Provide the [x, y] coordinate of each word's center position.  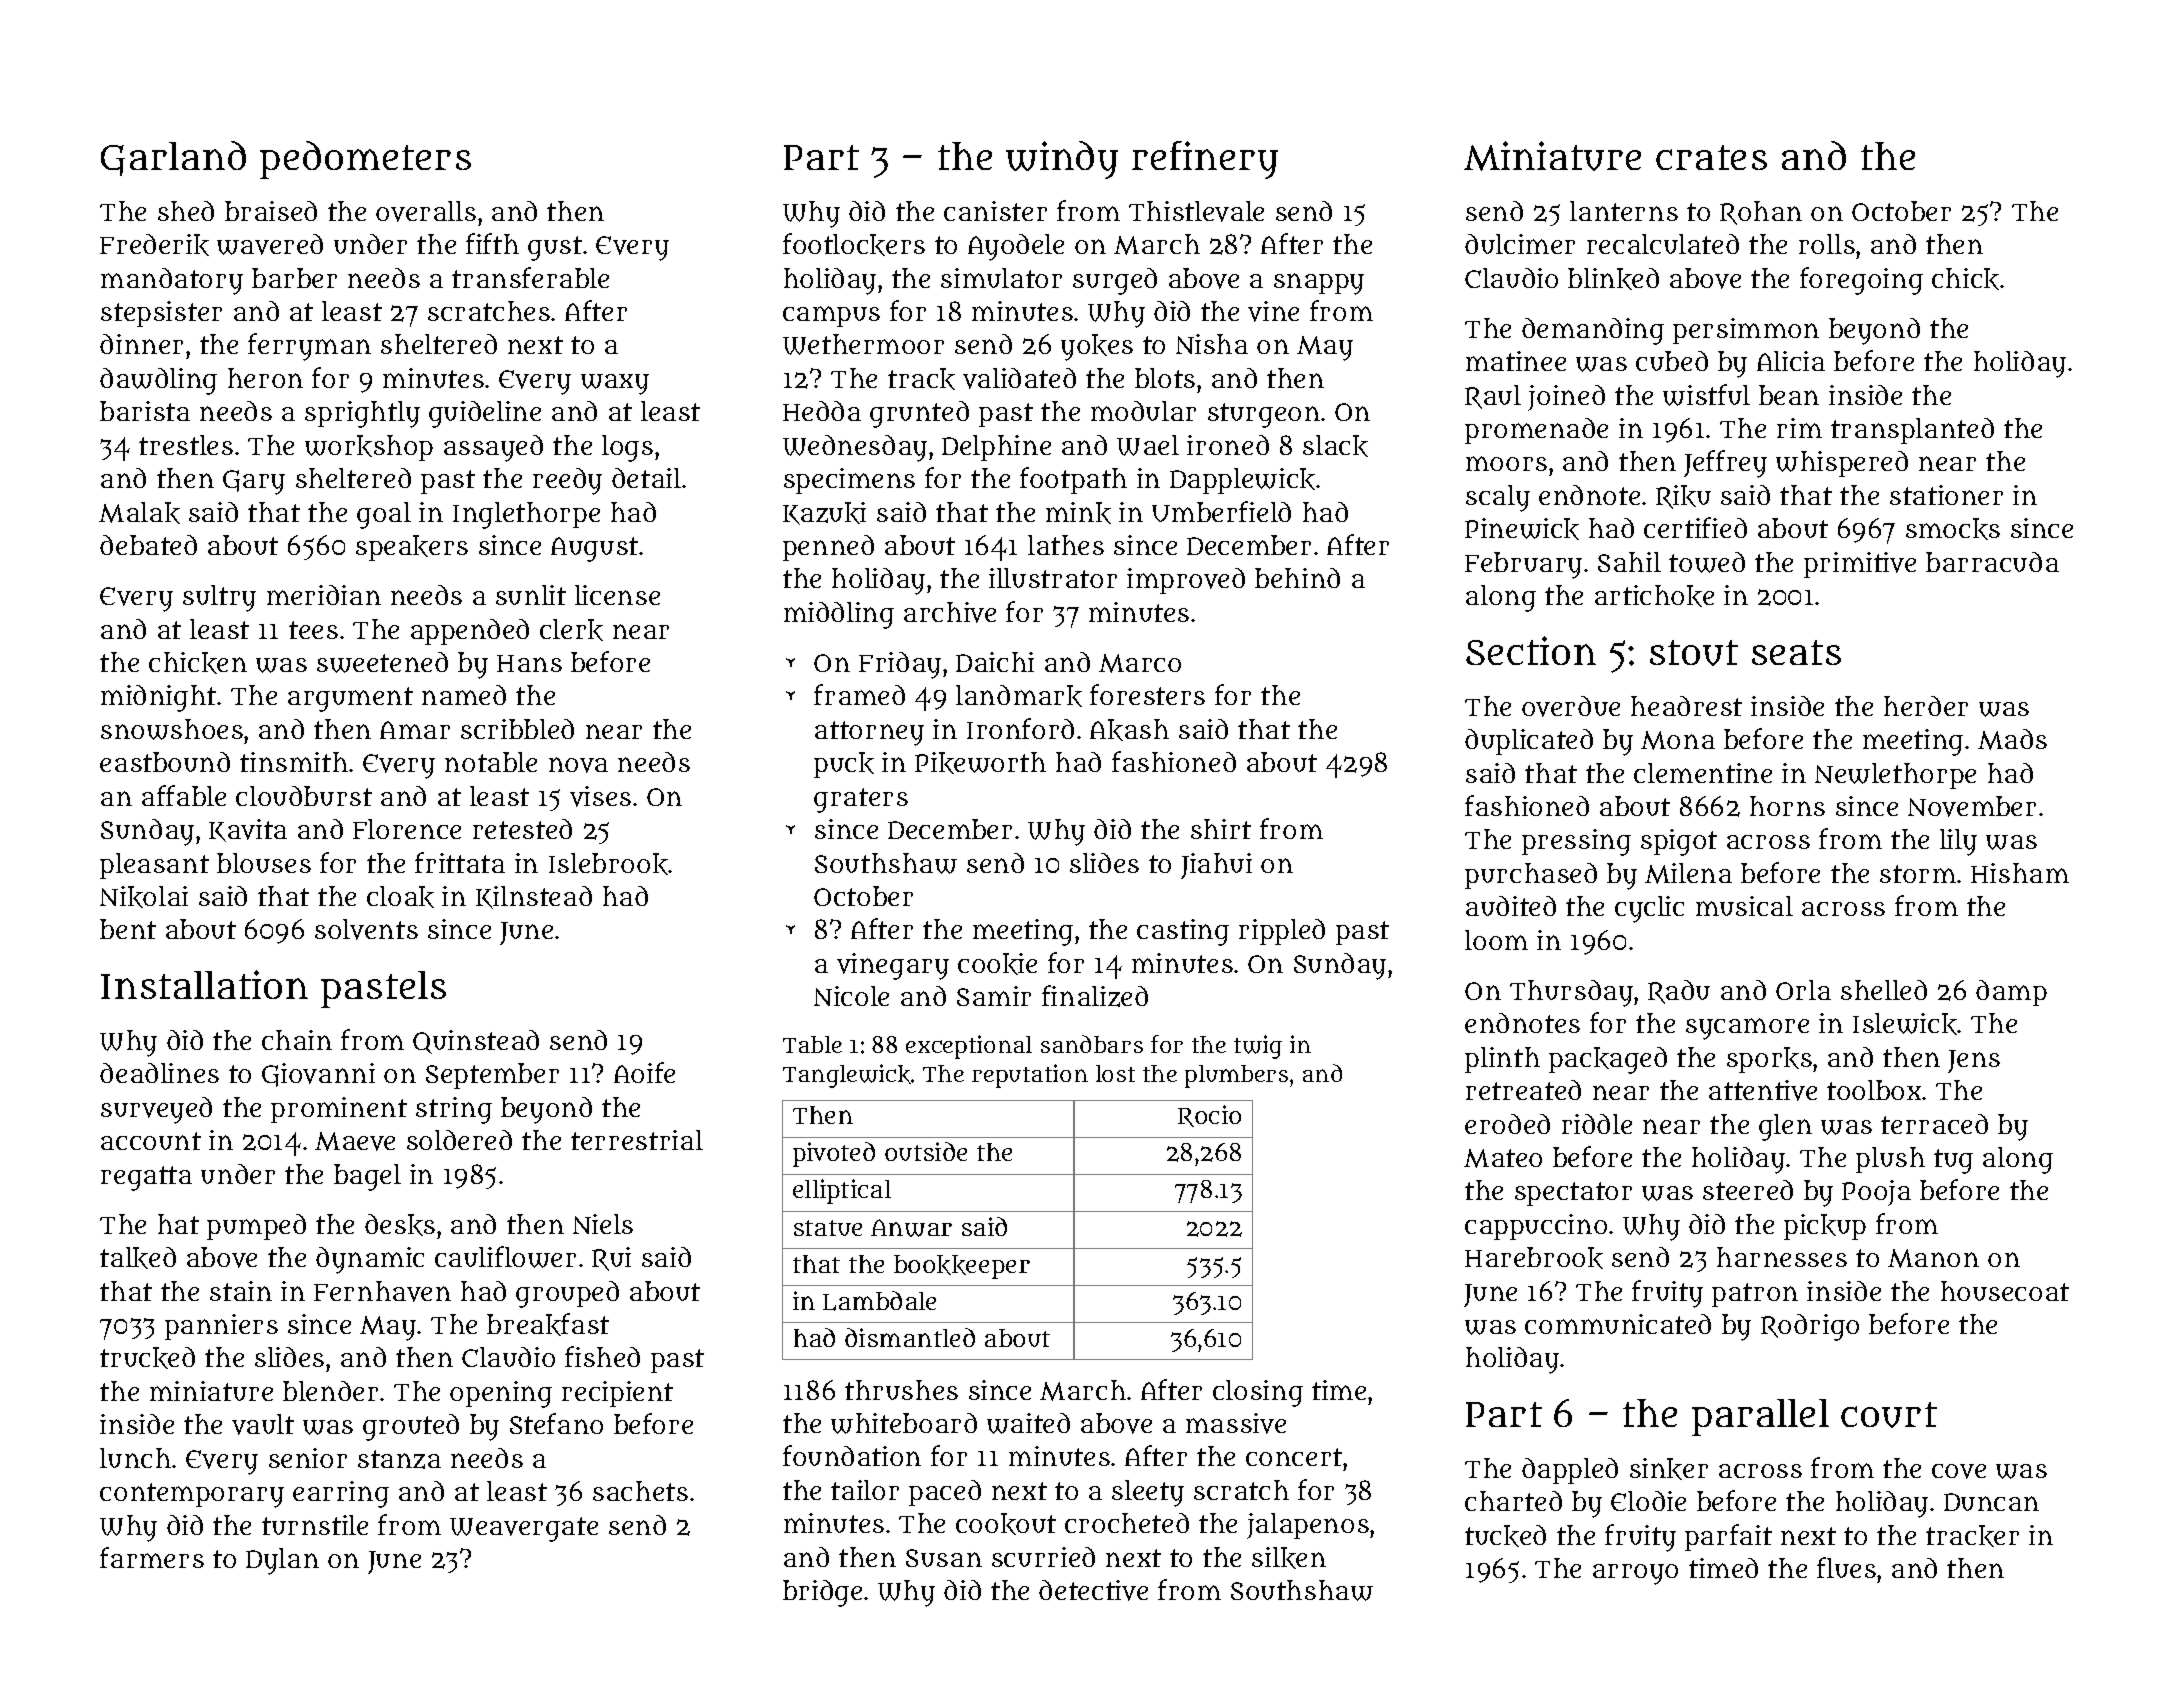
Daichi [995, 662]
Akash [1129, 730]
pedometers [365, 160]
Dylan [282, 1561]
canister [995, 211]
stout [1694, 653]
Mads [2012, 739]
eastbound [165, 762]
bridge [822, 1593]
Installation [204, 984]
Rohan [1761, 213]
